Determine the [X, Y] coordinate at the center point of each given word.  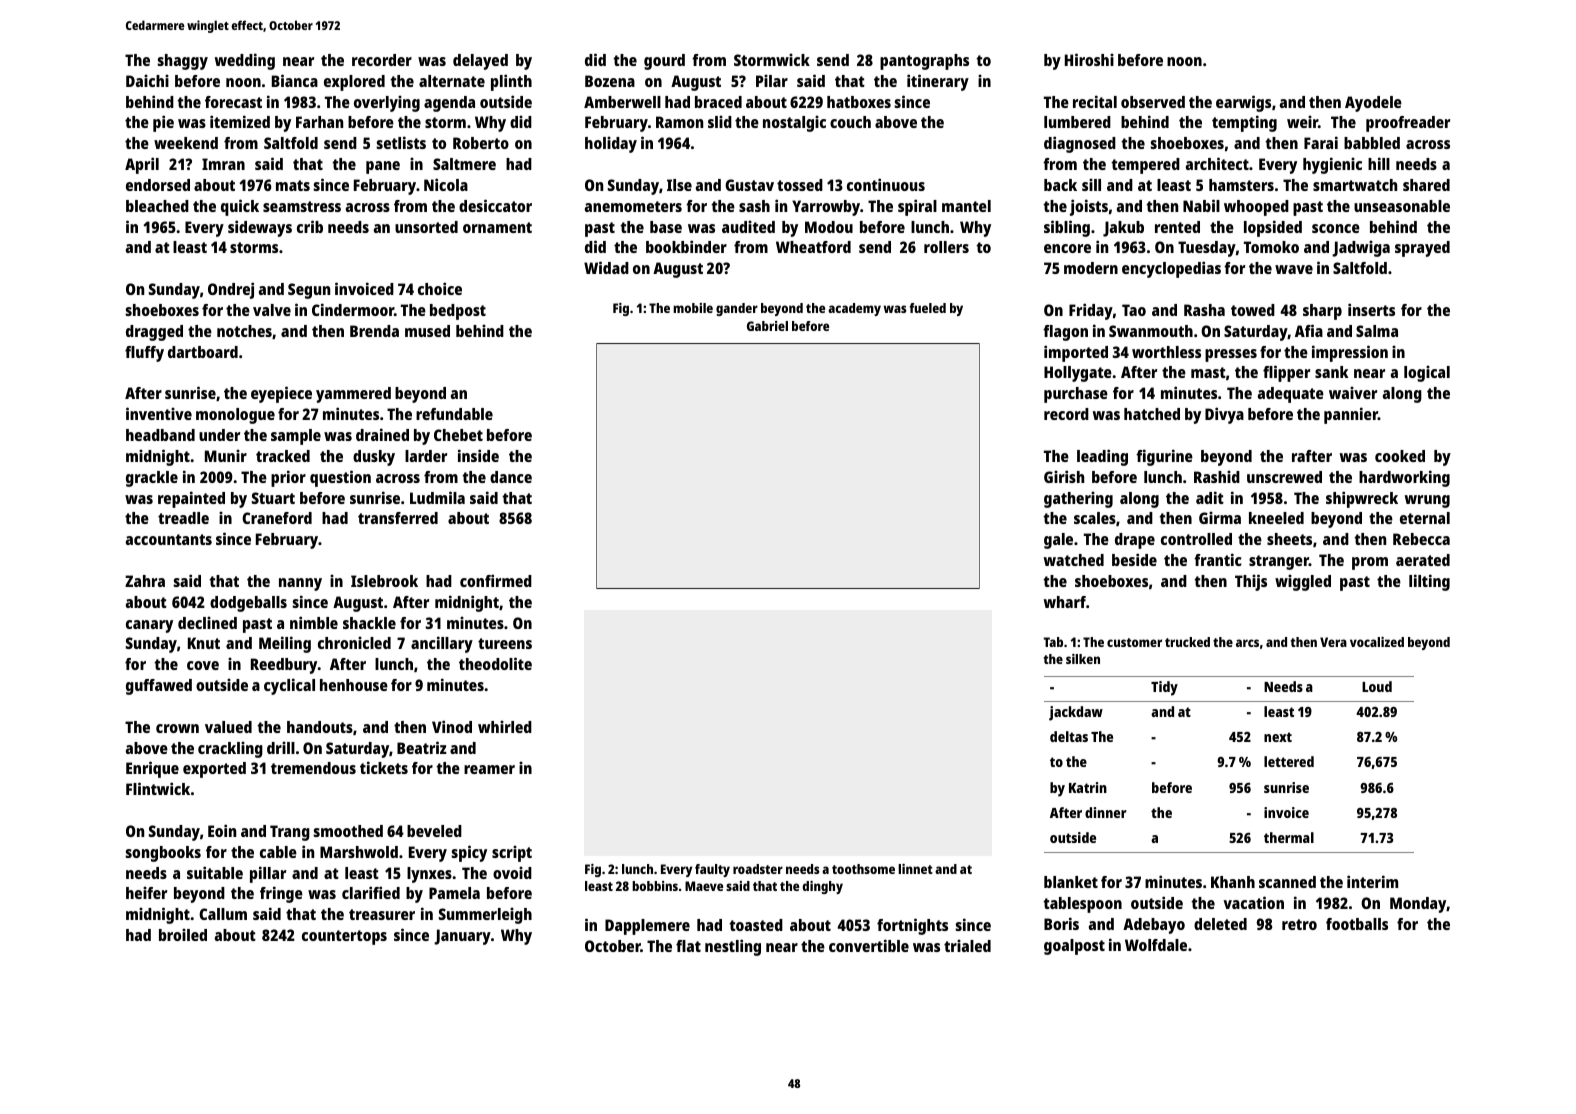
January [462, 937]
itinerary [938, 82]
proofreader [1408, 124]
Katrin [1088, 787]
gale [1058, 541]
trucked [1187, 642]
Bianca [295, 80]
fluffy [144, 354]
